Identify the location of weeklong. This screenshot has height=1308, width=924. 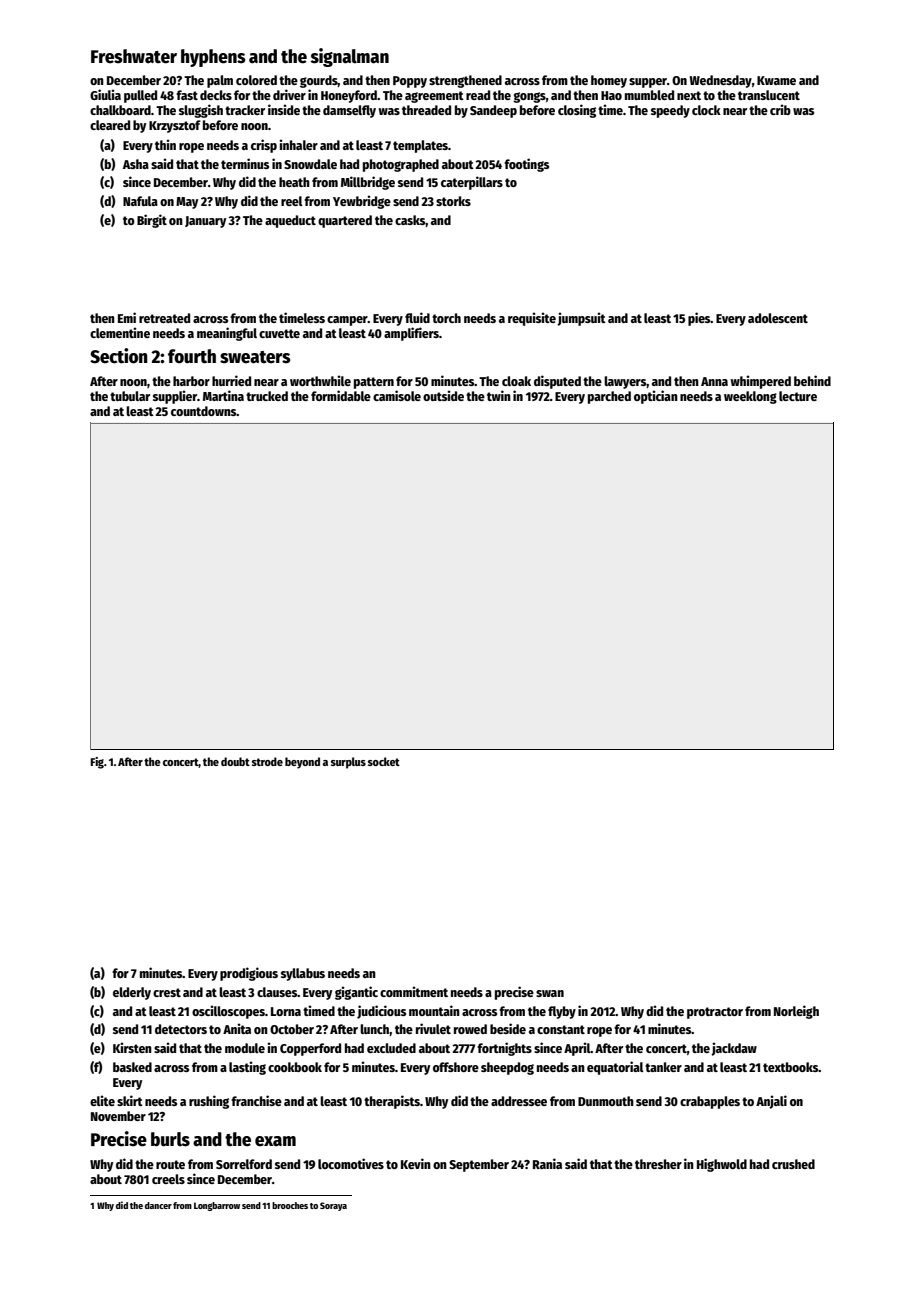
(750, 397).
